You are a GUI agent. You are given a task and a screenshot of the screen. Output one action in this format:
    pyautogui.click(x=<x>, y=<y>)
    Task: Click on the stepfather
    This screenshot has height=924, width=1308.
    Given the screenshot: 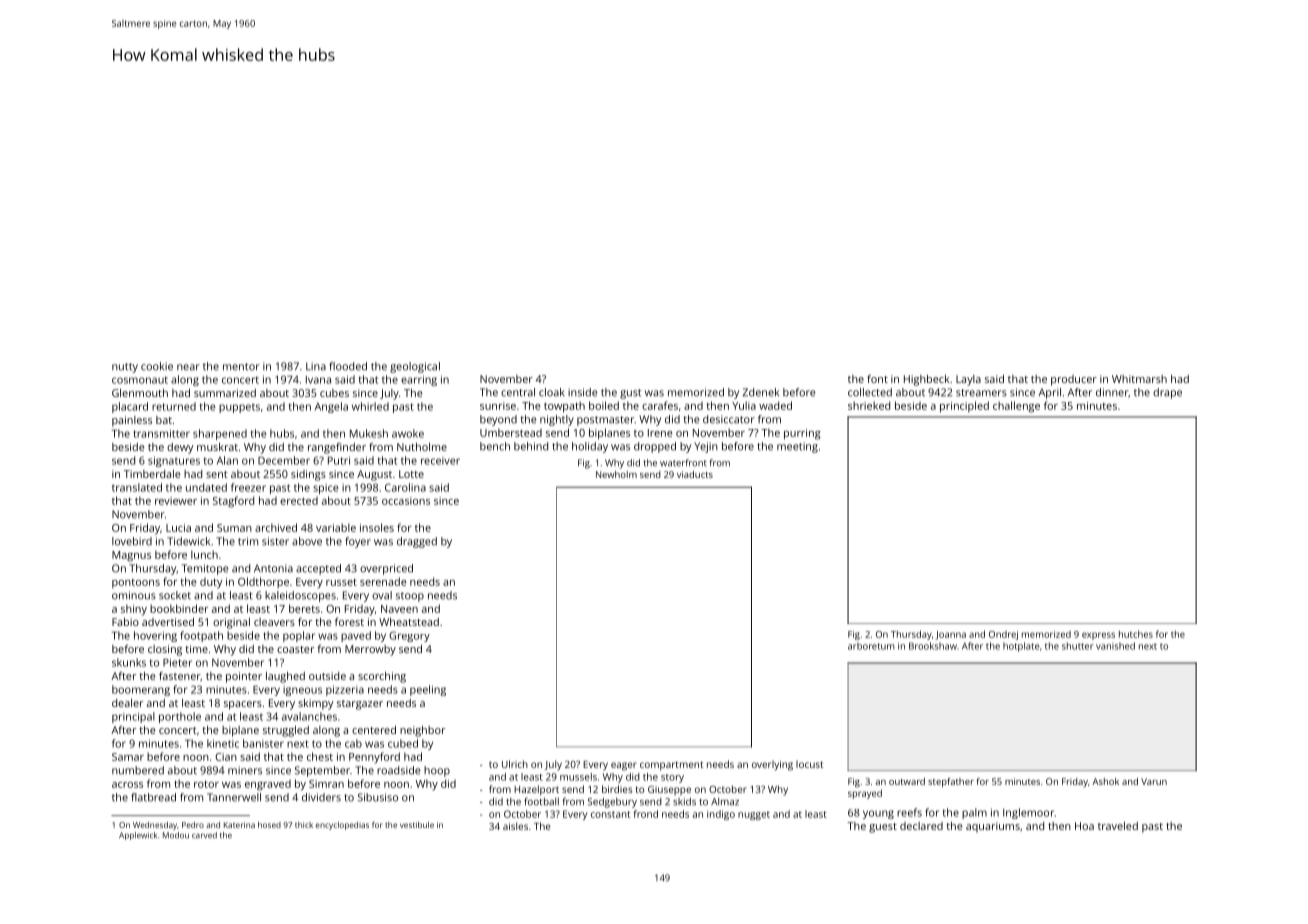 What is the action you would take?
    pyautogui.click(x=951, y=782)
